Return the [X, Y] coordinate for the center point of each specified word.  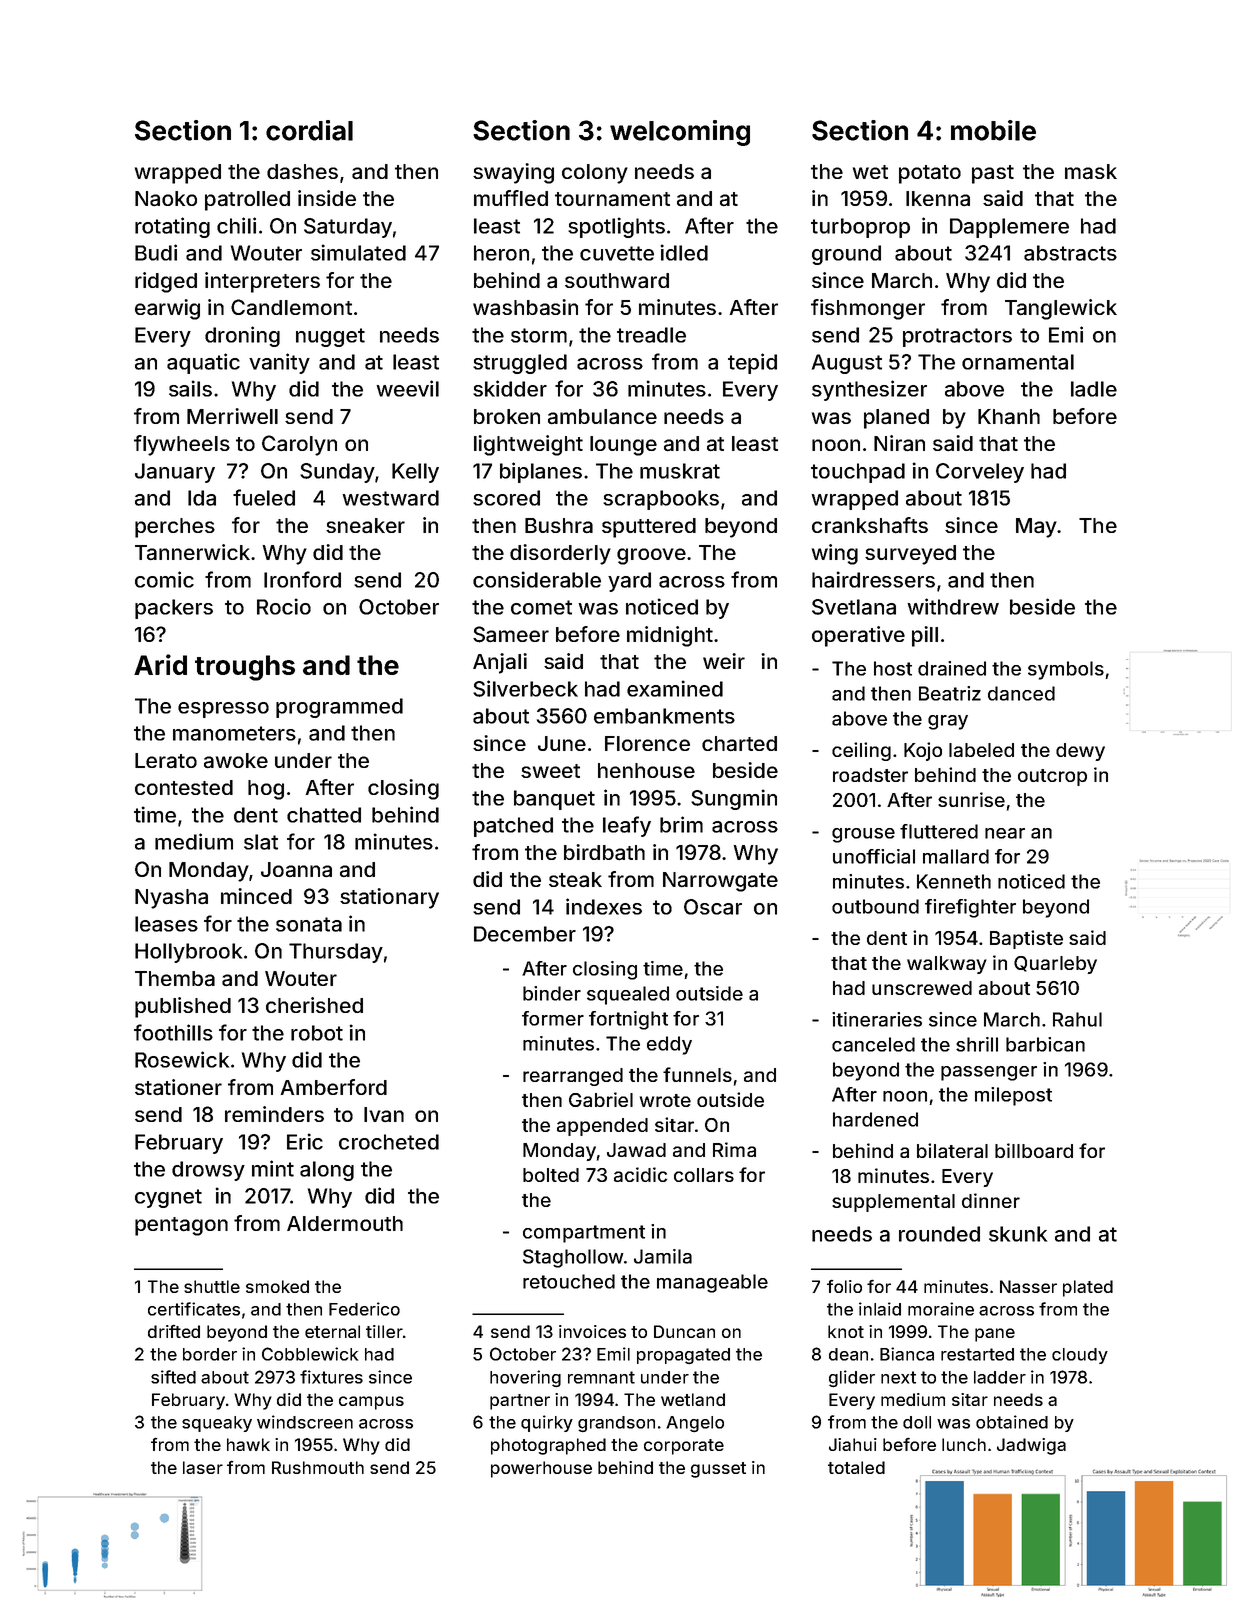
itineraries [877, 1019]
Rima [734, 1149]
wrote [665, 1100]
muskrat [680, 471]
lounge [623, 446]
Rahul [1077, 1019]
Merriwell [232, 416]
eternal [332, 1331]
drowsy [208, 1171]
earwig [167, 309]
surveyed [910, 555]
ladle [1094, 389]
